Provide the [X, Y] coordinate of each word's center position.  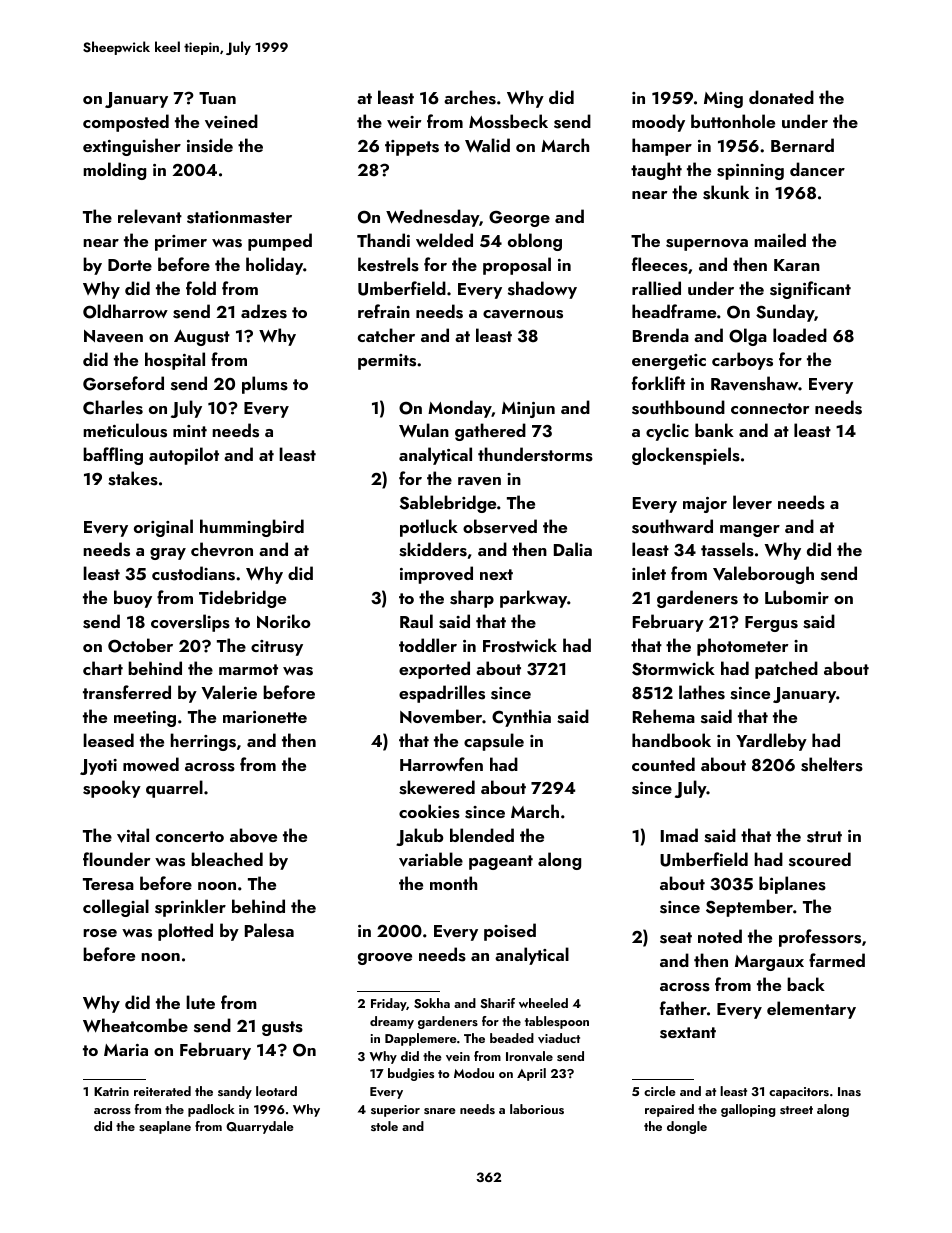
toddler [428, 645]
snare [440, 1111]
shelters [832, 764]
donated [781, 97]
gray [168, 554]
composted [126, 123]
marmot [248, 669]
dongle [687, 1127]
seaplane [165, 1127]
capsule [494, 742]
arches [470, 97]
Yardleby [771, 742]
